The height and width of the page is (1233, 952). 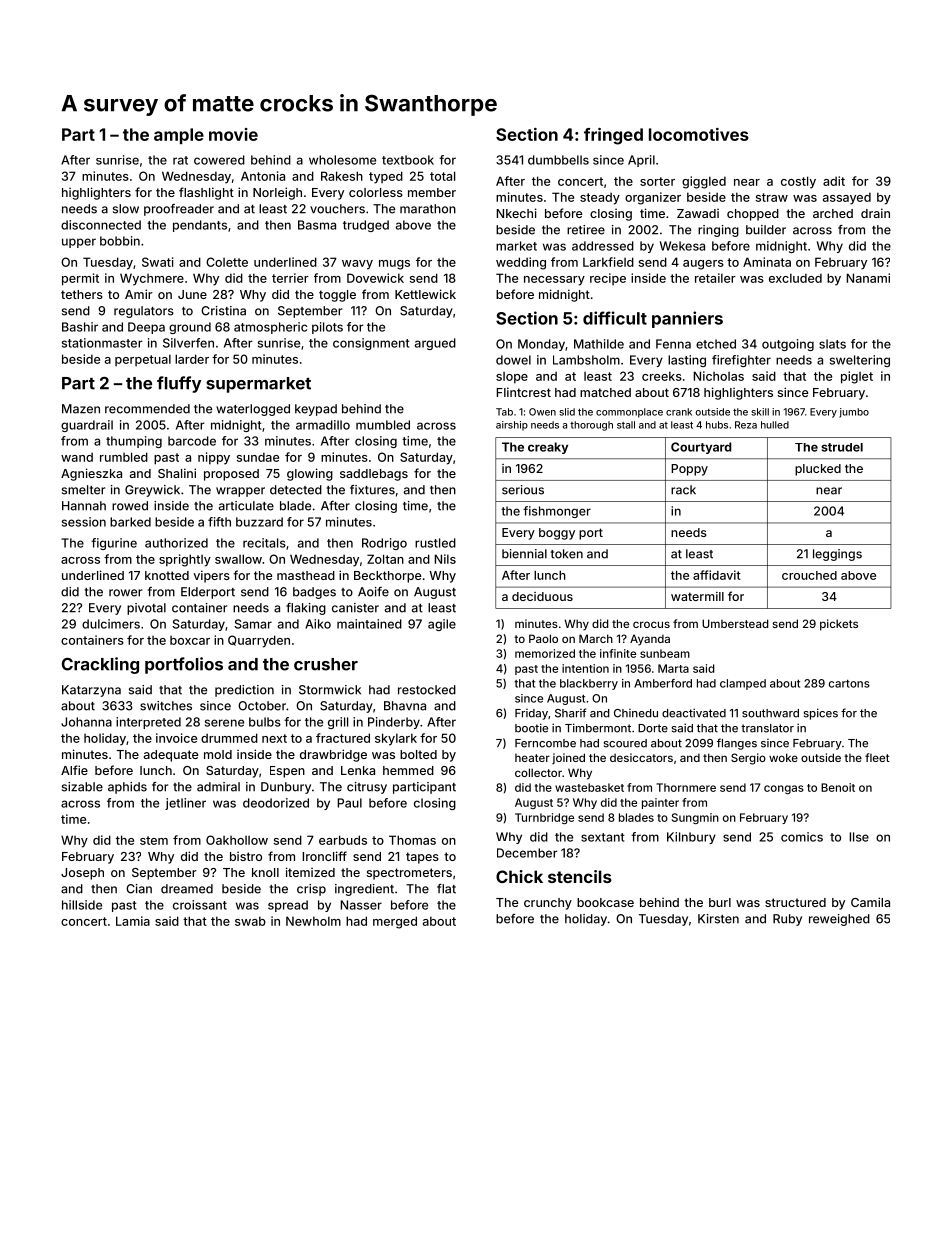 What do you see at coordinates (818, 470) in the page?
I see `plucked` at bounding box center [818, 470].
